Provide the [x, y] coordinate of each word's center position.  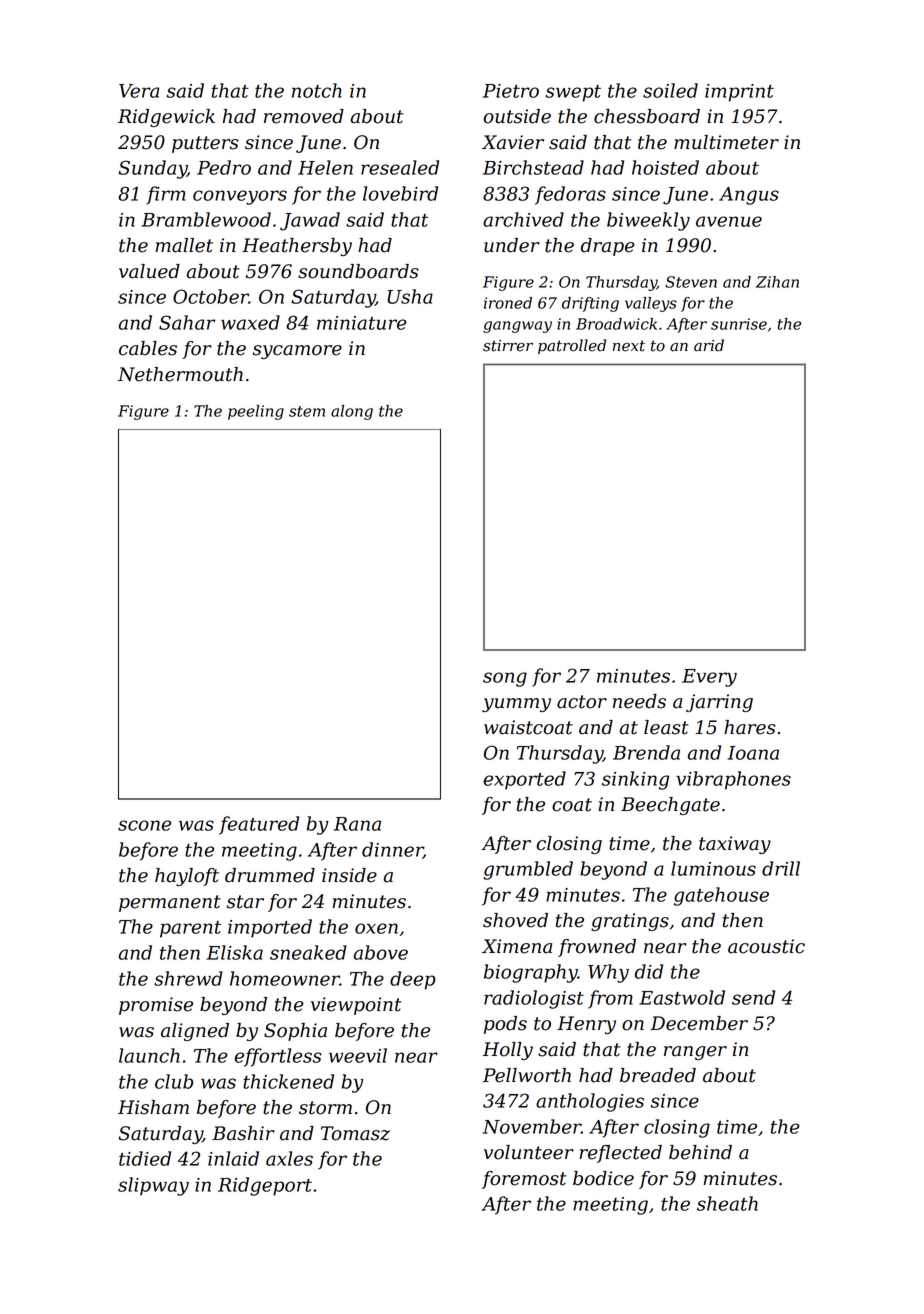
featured [259, 825]
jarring [719, 703]
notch [317, 90]
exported [525, 780]
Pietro [511, 91]
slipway [153, 1186]
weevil [358, 1055]
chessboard [647, 116]
